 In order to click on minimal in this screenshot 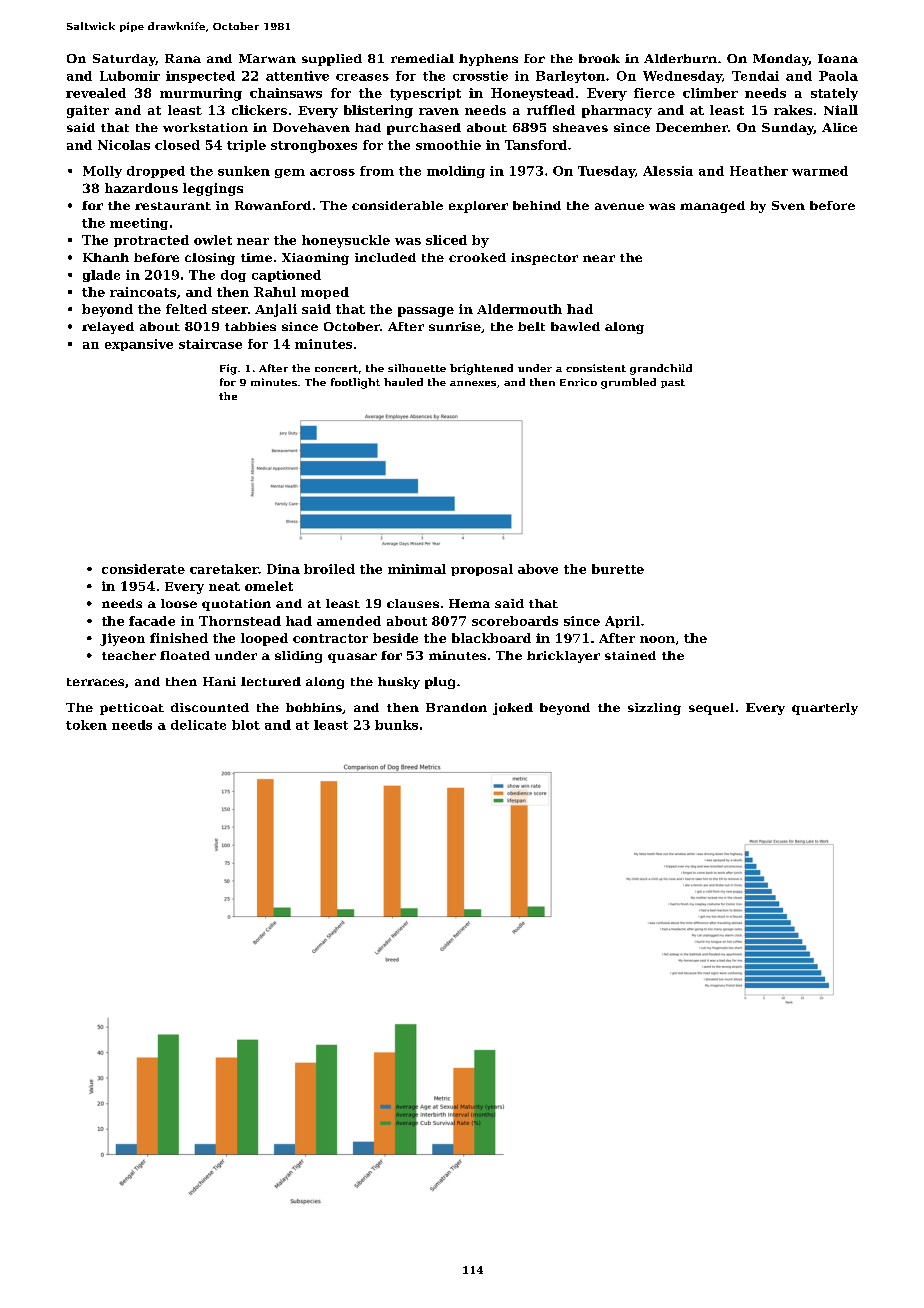, I will do `click(417, 569)`.
